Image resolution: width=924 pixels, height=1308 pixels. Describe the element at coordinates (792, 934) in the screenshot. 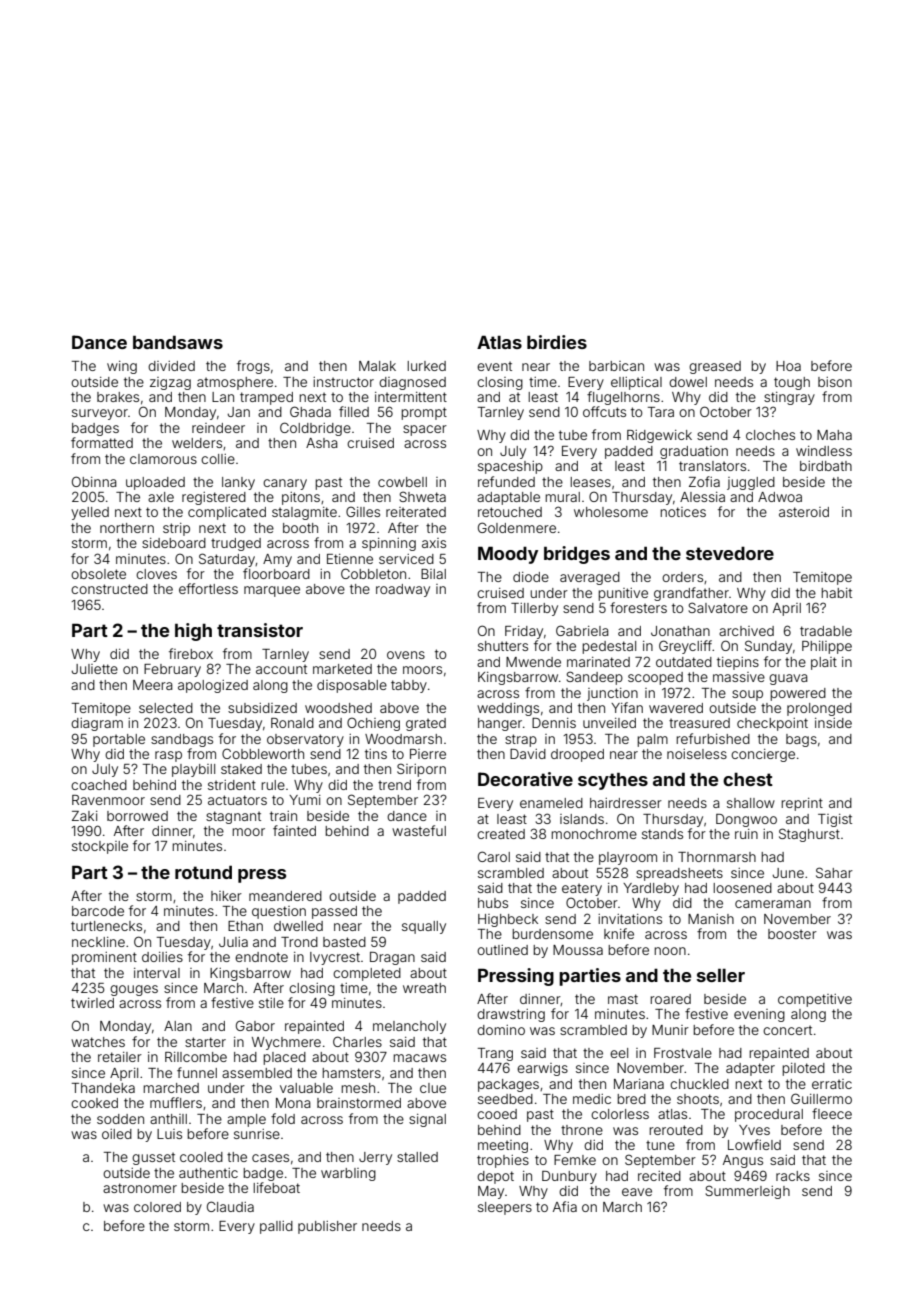

I see `booster` at that location.
